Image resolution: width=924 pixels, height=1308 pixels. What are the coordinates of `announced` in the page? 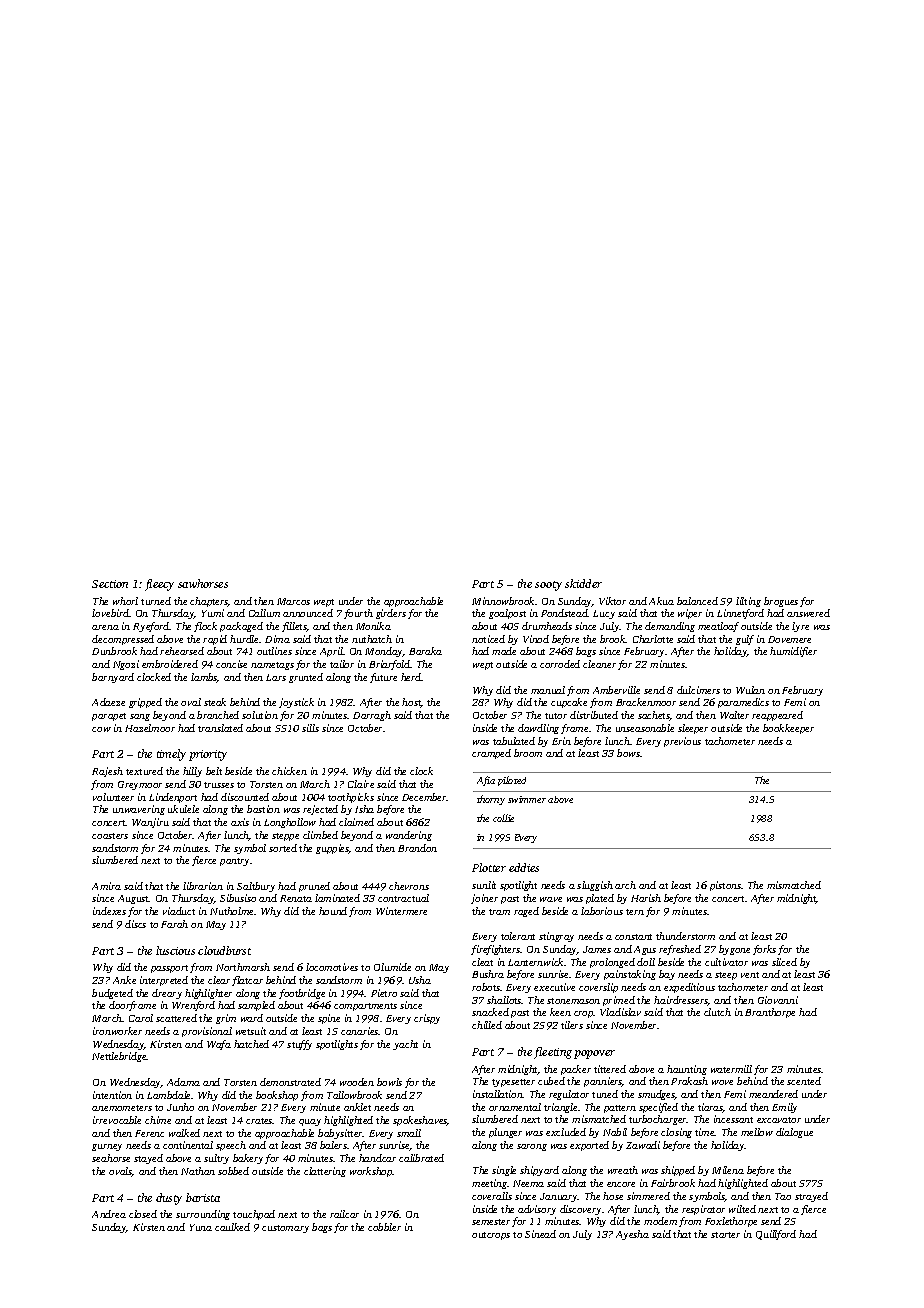 It's located at (308, 613).
